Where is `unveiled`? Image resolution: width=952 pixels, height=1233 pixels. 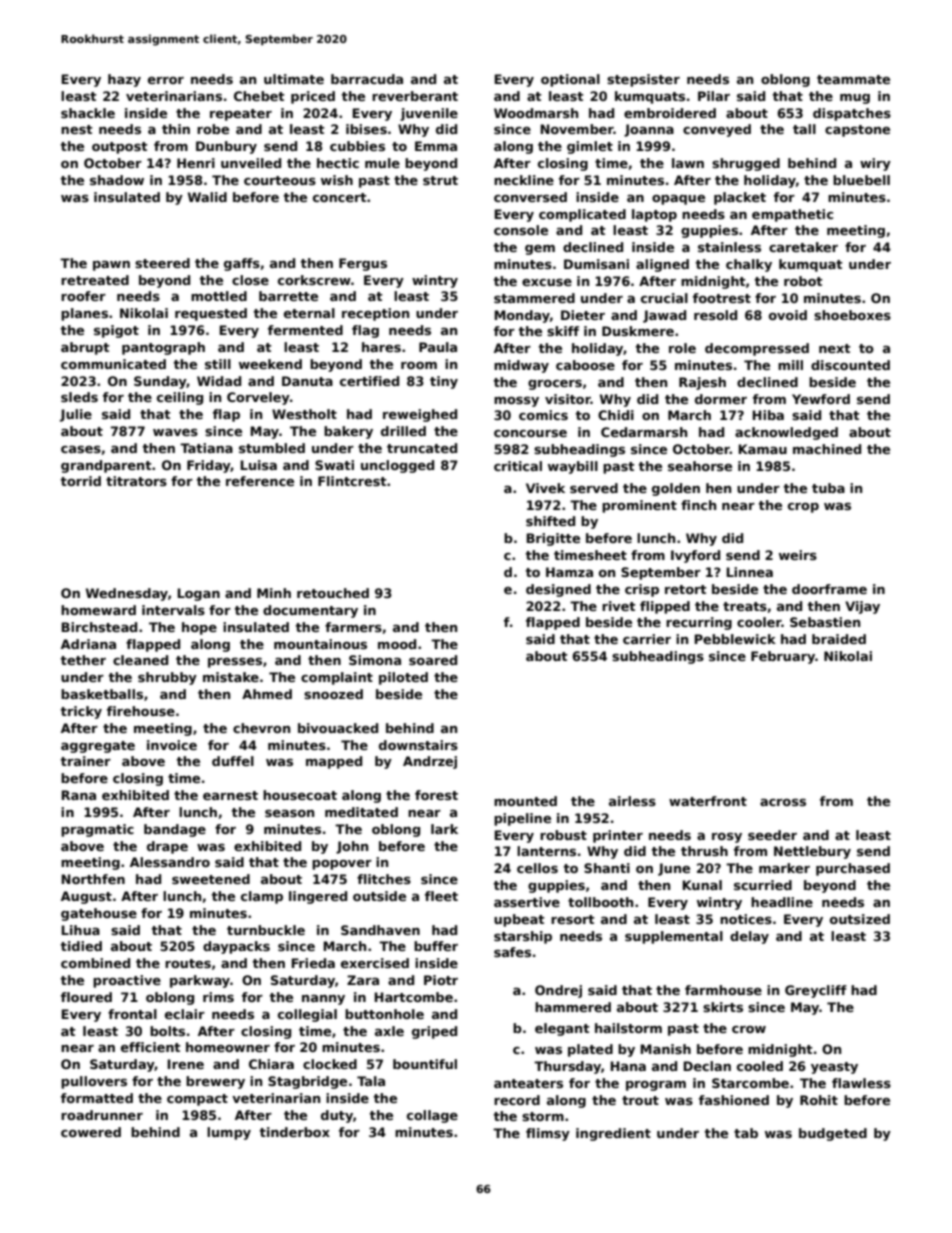
unveiled is located at coordinates (251, 163).
